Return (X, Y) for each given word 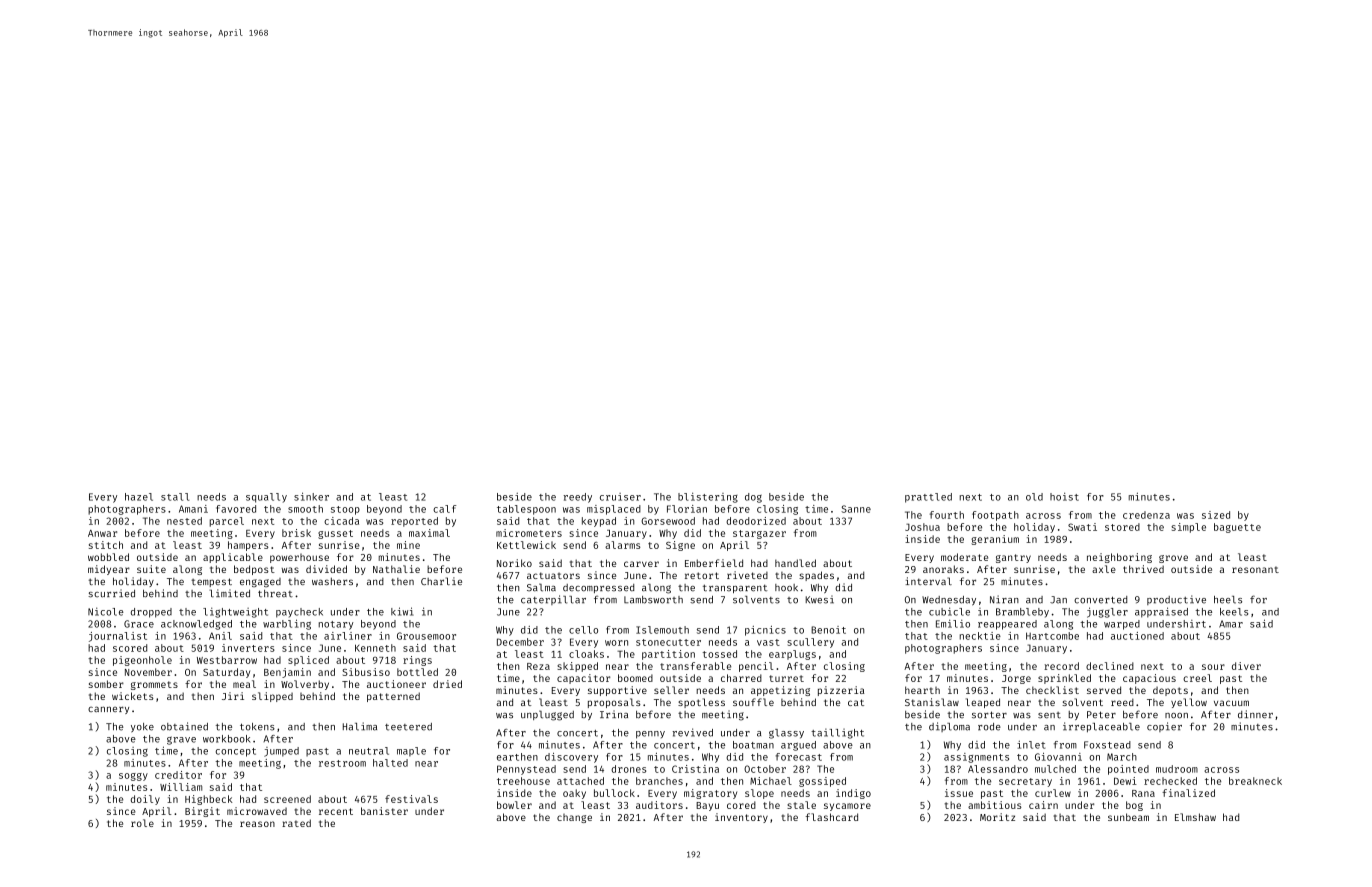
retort (702, 575)
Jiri (233, 696)
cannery (108, 710)
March (1122, 757)
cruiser (620, 497)
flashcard (832, 817)
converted (1100, 600)
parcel (227, 522)
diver (1246, 666)
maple (411, 752)
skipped (577, 667)
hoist (1064, 497)
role (142, 823)
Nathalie (396, 569)
